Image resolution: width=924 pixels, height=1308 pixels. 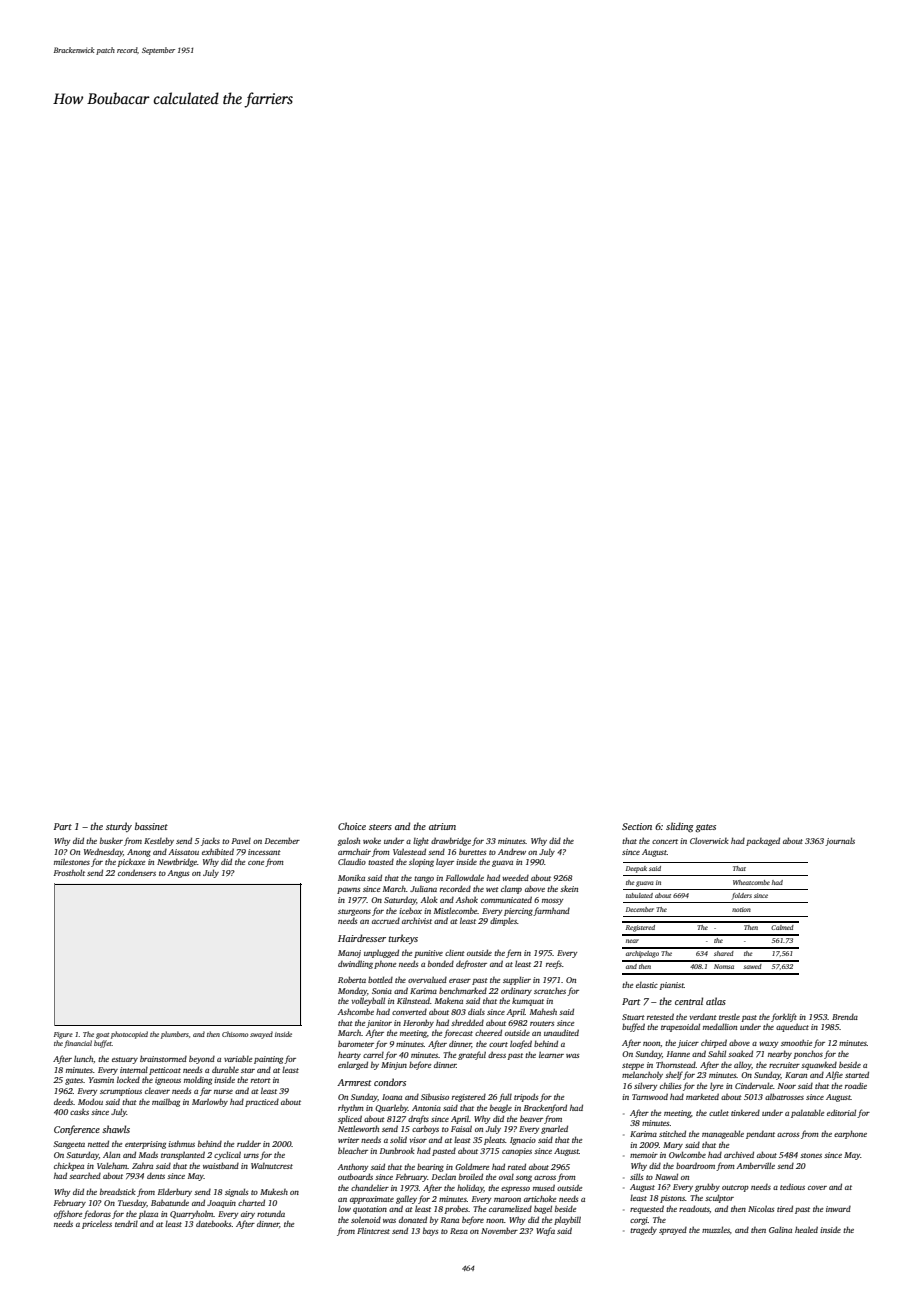 What do you see at coordinates (198, 1080) in the document?
I see `molding` at bounding box center [198, 1080].
